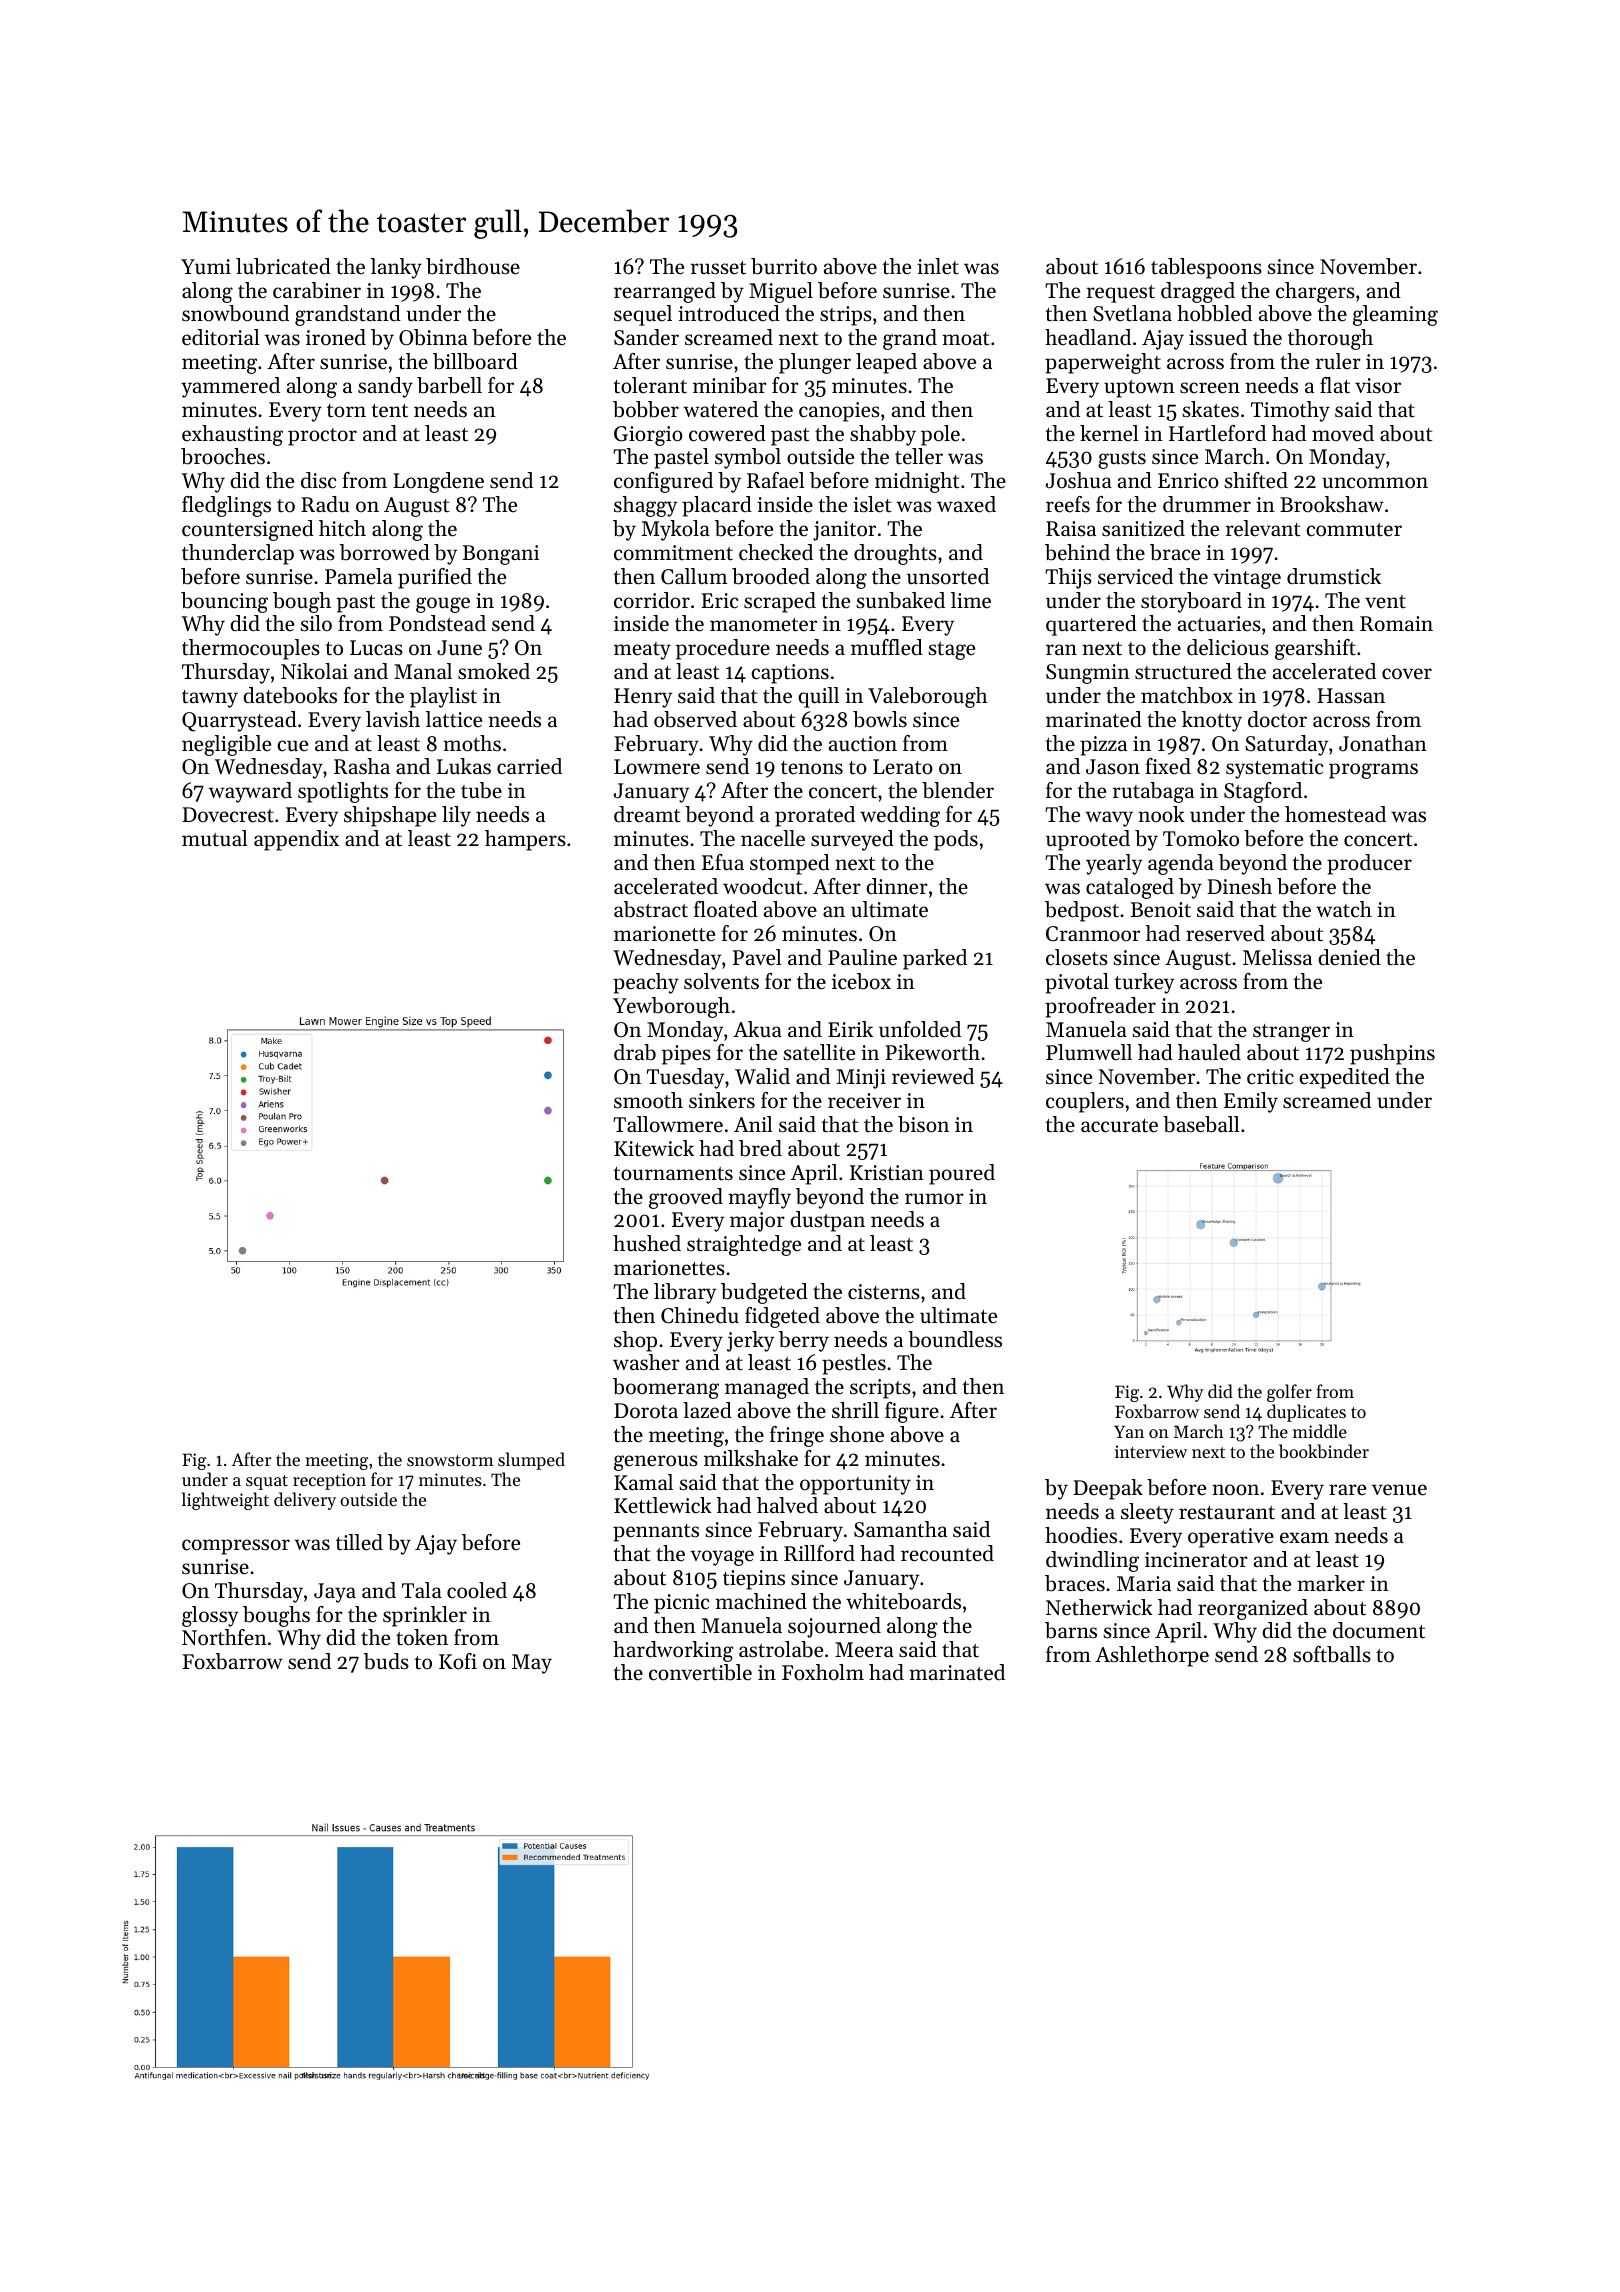 This screenshot has width=1620, height=2292. Describe the element at coordinates (221, 337) in the screenshot. I see `editorial` at that location.
